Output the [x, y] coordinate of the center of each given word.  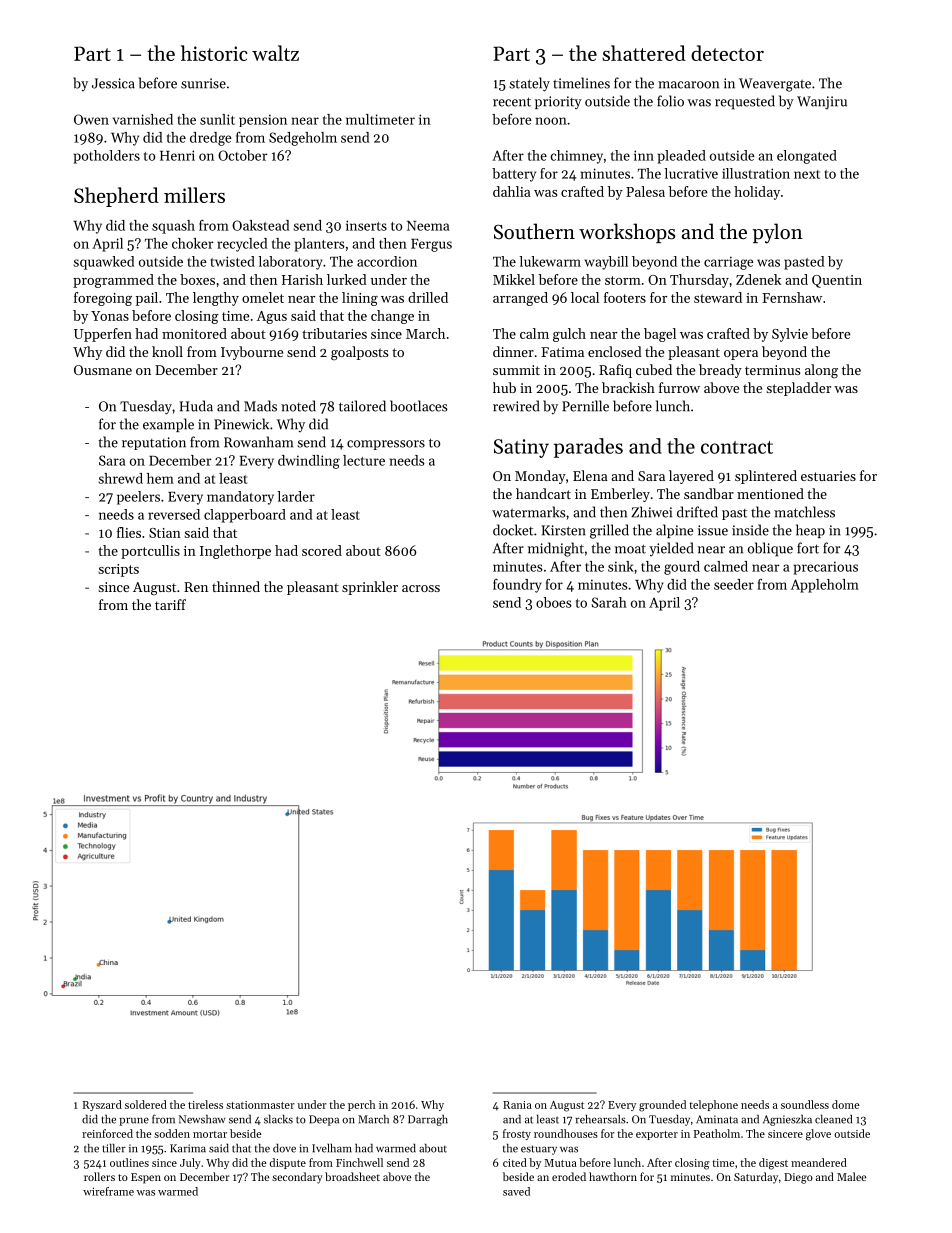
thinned [236, 586]
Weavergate [775, 85]
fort [808, 548]
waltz [275, 53]
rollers [99, 1176]
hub [504, 387]
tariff [170, 604]
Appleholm [825, 586]
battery [514, 175]
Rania [517, 1105]
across [421, 588]
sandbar [709, 493]
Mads [260, 406]
